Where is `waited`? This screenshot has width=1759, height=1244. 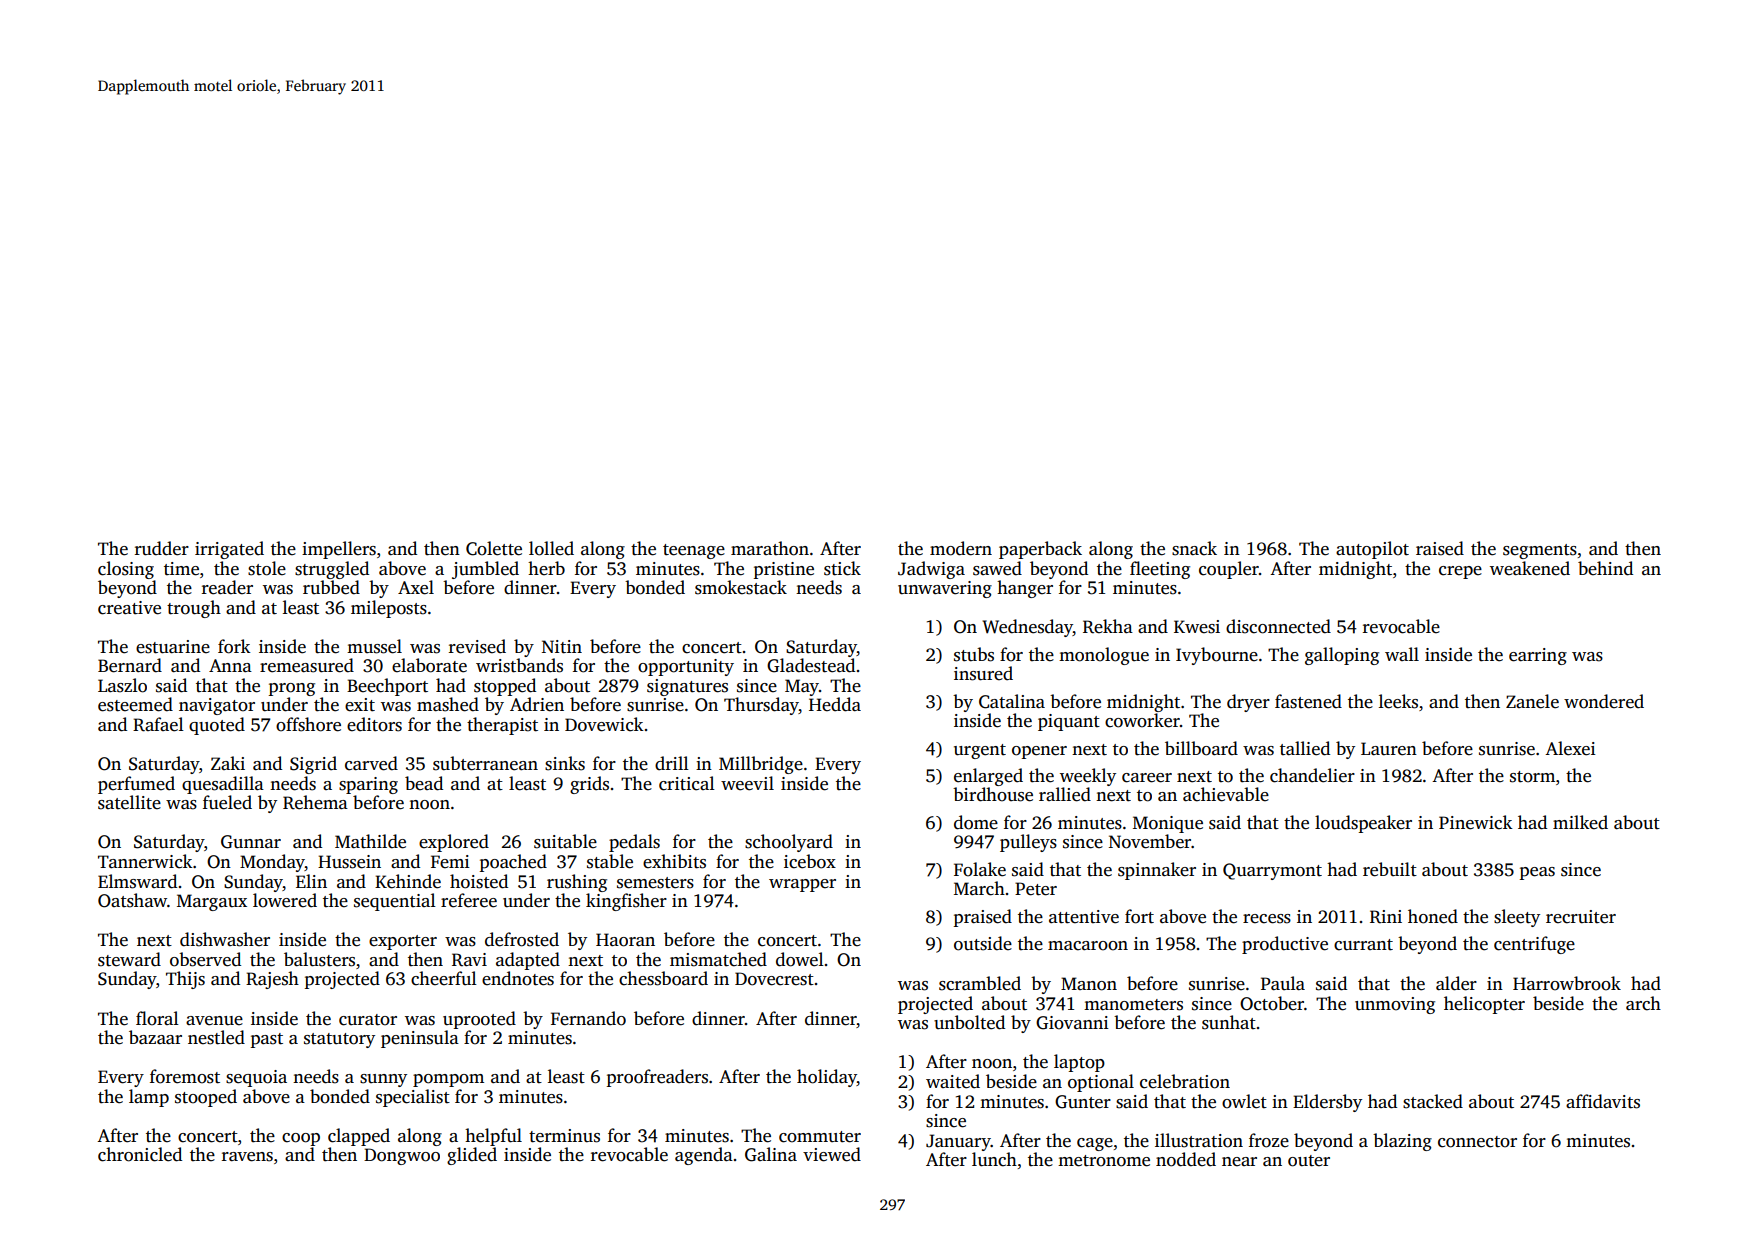
waited is located at coordinates (953, 1081).
